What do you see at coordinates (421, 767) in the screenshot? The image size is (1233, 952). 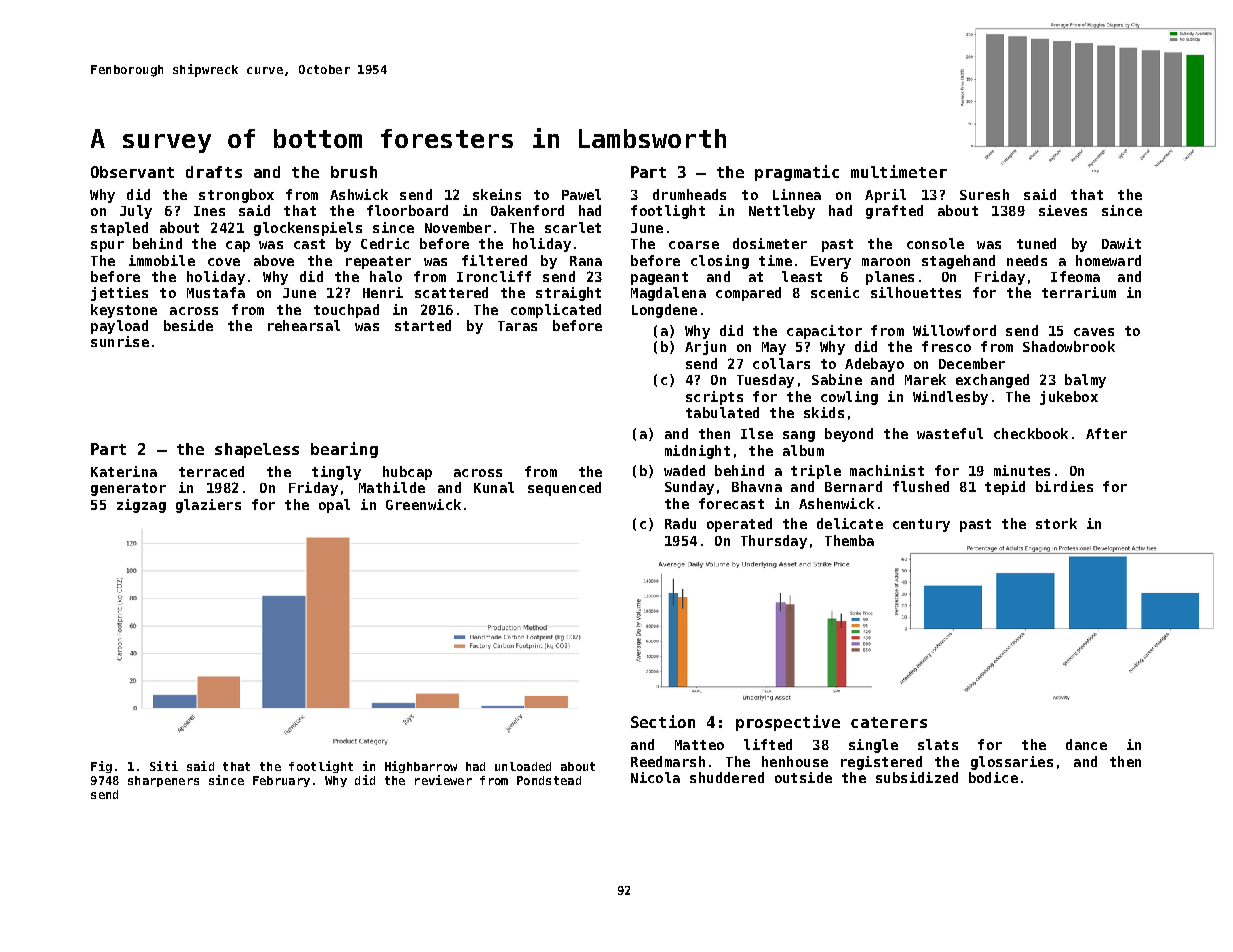 I see `Highbarrow` at bounding box center [421, 767].
